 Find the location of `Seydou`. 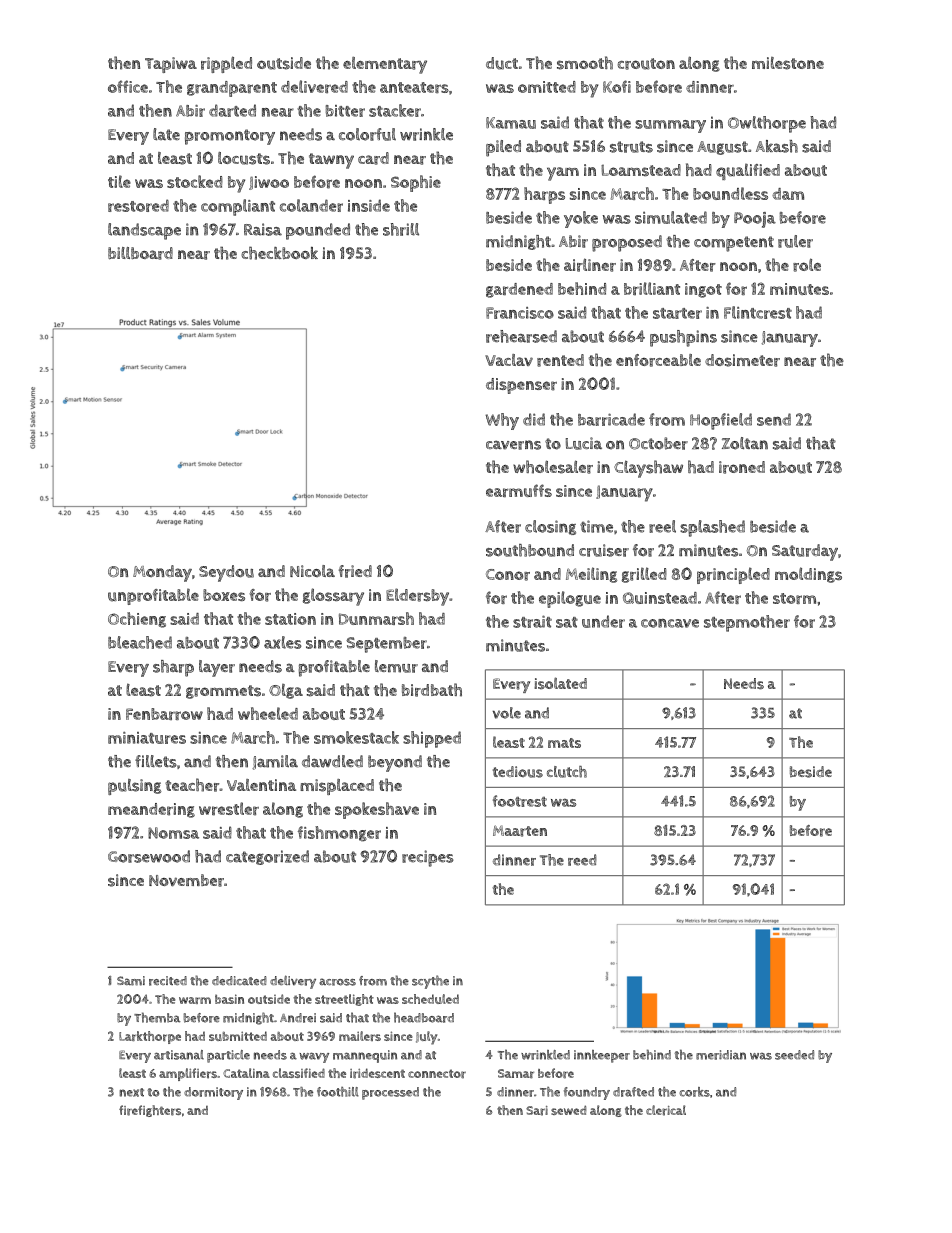

Seydou is located at coordinates (226, 573).
